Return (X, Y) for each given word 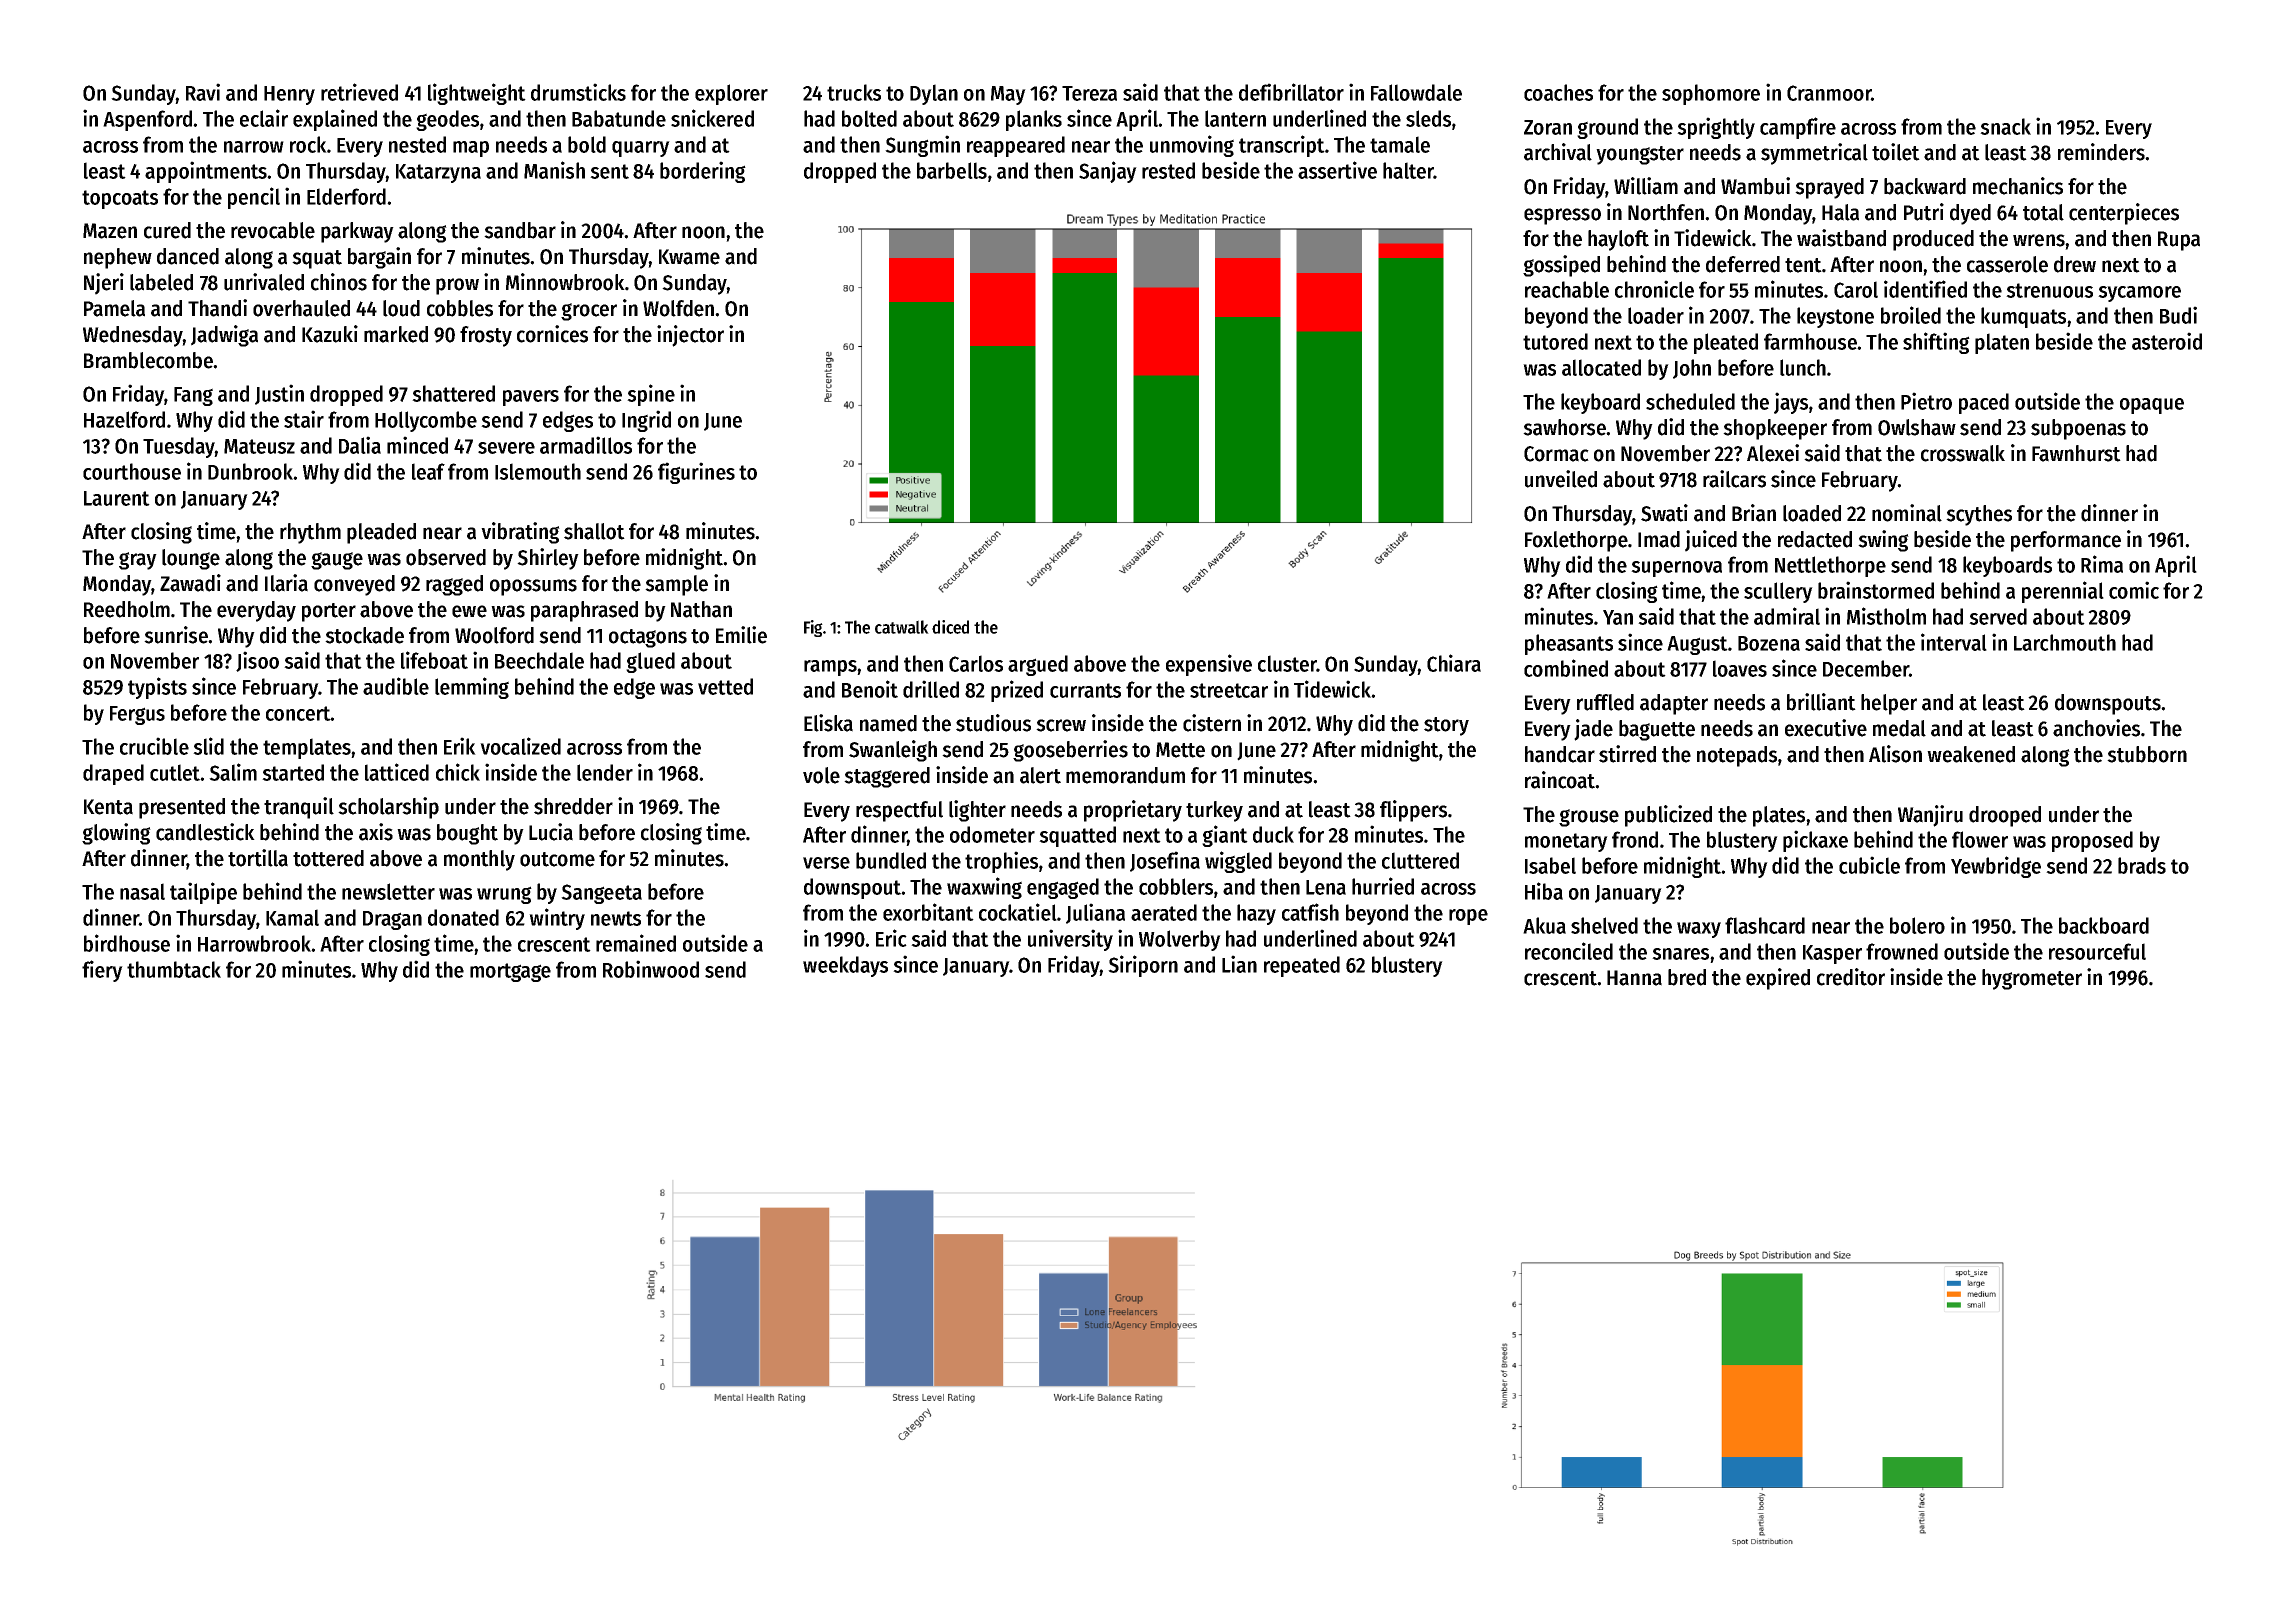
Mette (1180, 750)
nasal (142, 891)
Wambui (1755, 186)
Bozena (1769, 643)
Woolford (494, 635)
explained (335, 120)
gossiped (1561, 266)
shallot (594, 531)
